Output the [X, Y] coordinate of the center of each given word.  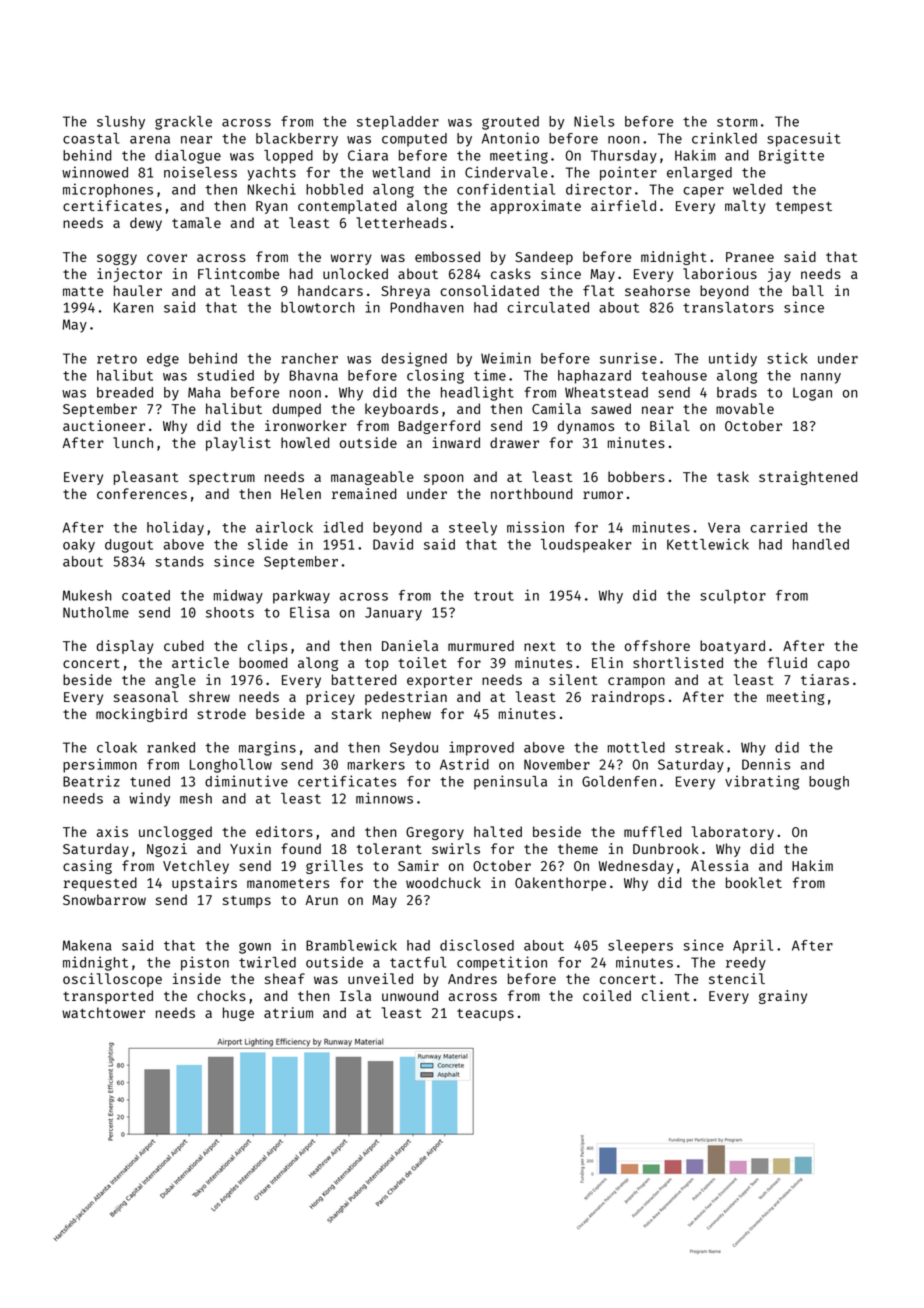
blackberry [297, 140]
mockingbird [141, 715]
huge [238, 1014]
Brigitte [791, 156]
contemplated [347, 207]
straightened [808, 478]
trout [494, 596]
